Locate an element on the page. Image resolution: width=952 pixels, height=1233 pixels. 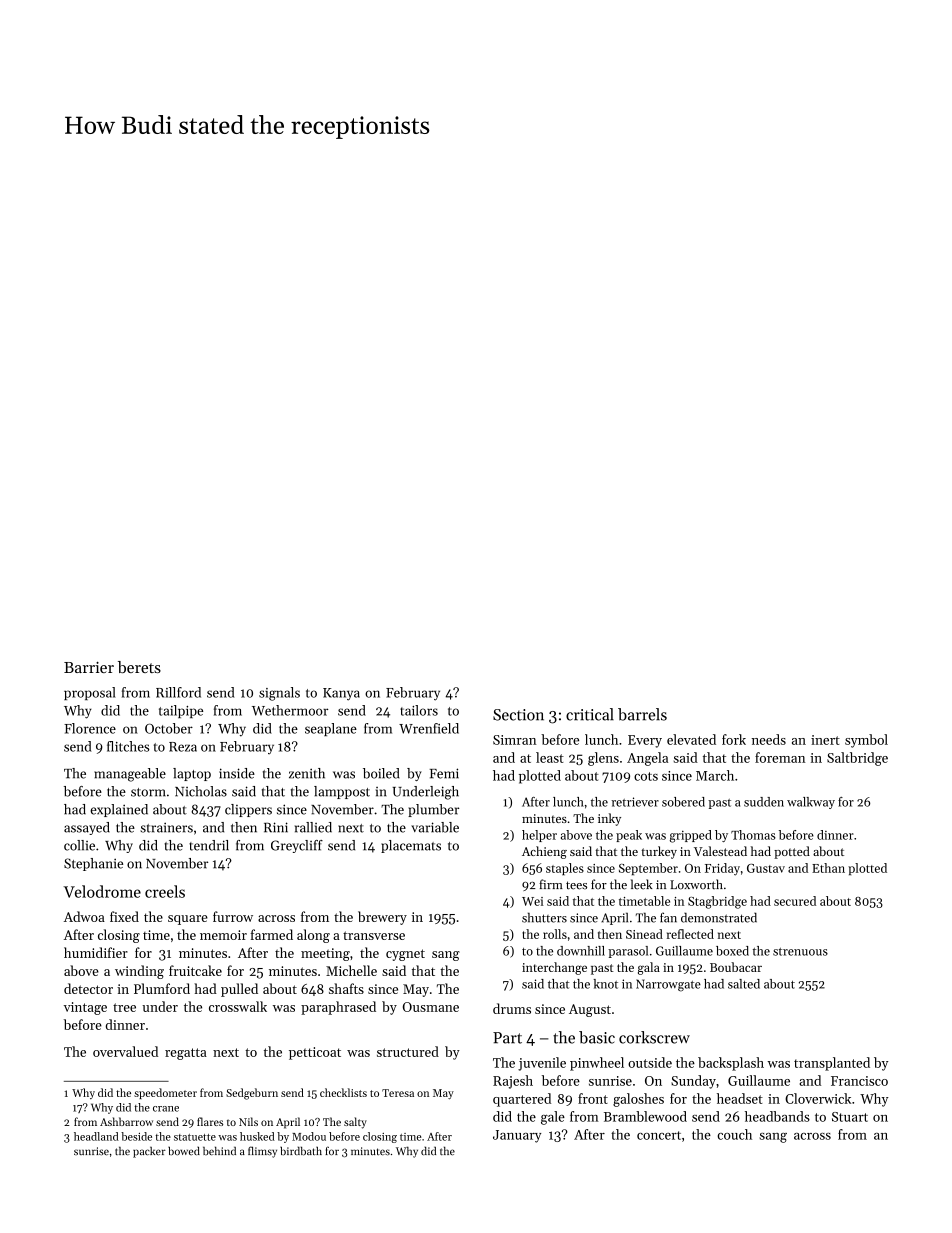
boiled is located at coordinates (381, 773).
